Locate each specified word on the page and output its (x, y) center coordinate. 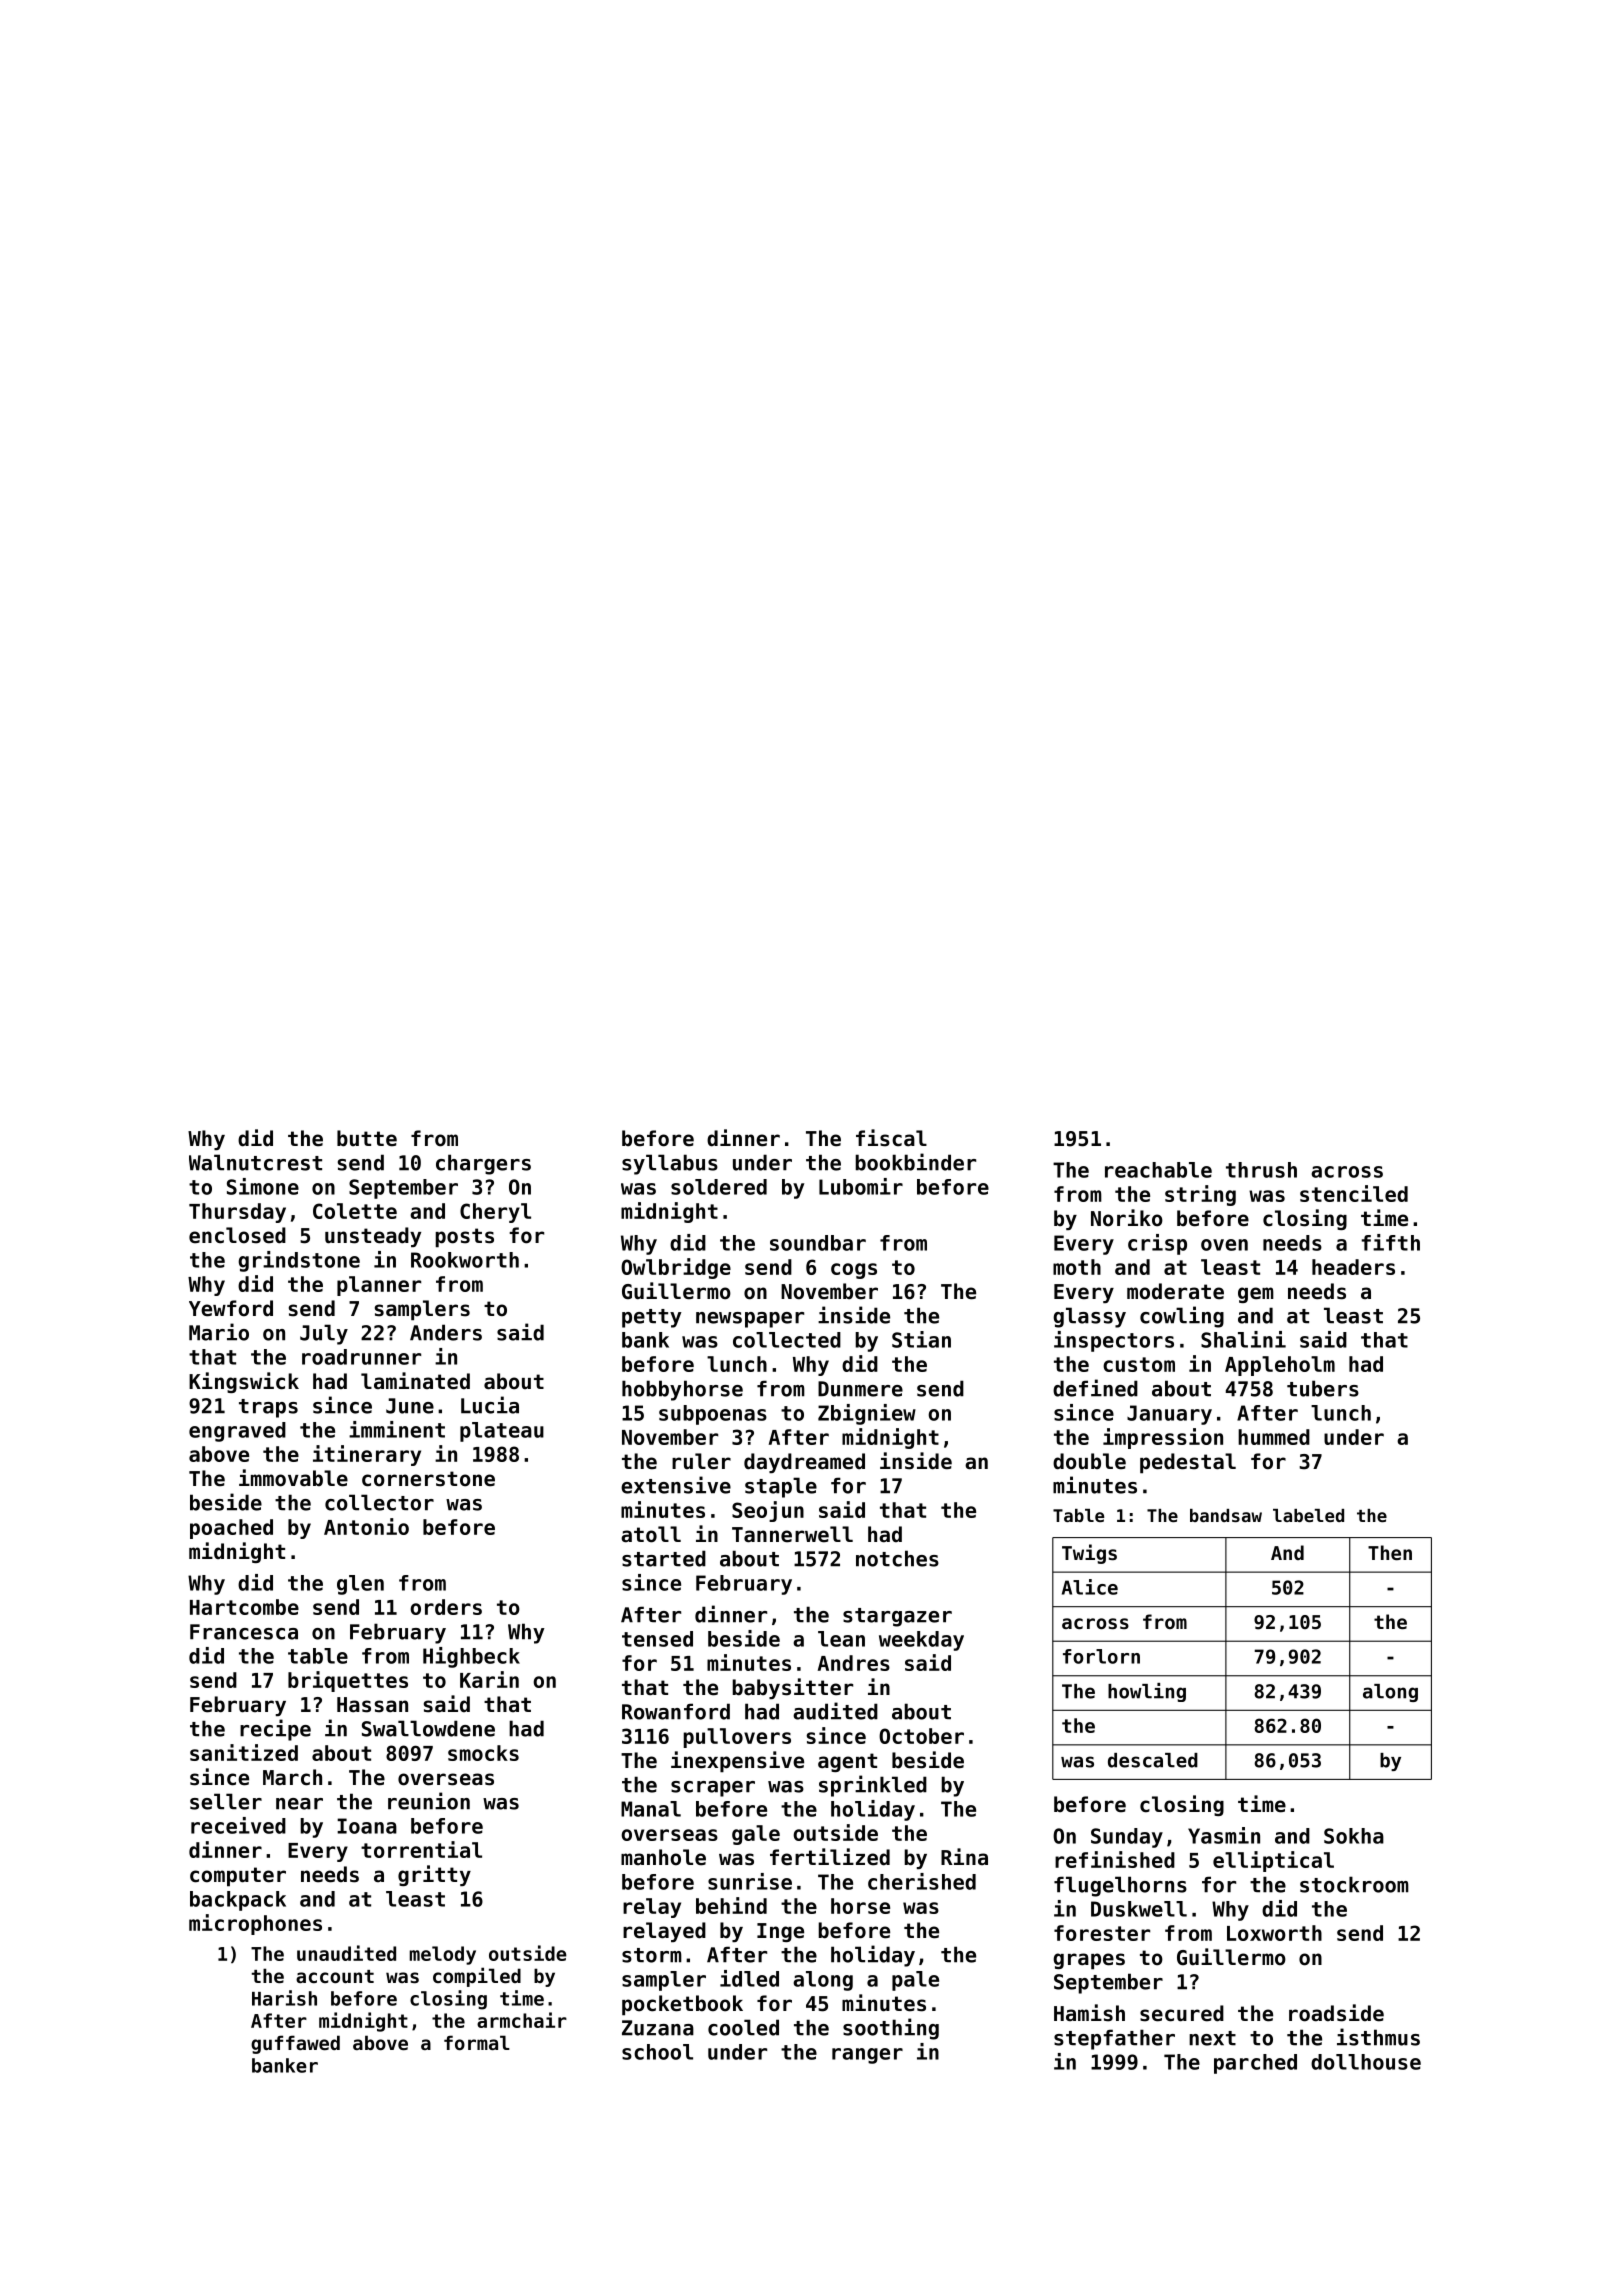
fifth (1390, 1242)
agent (847, 1762)
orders (446, 1607)
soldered (719, 1187)
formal (477, 2042)
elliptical (1273, 1861)
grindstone (299, 1261)
